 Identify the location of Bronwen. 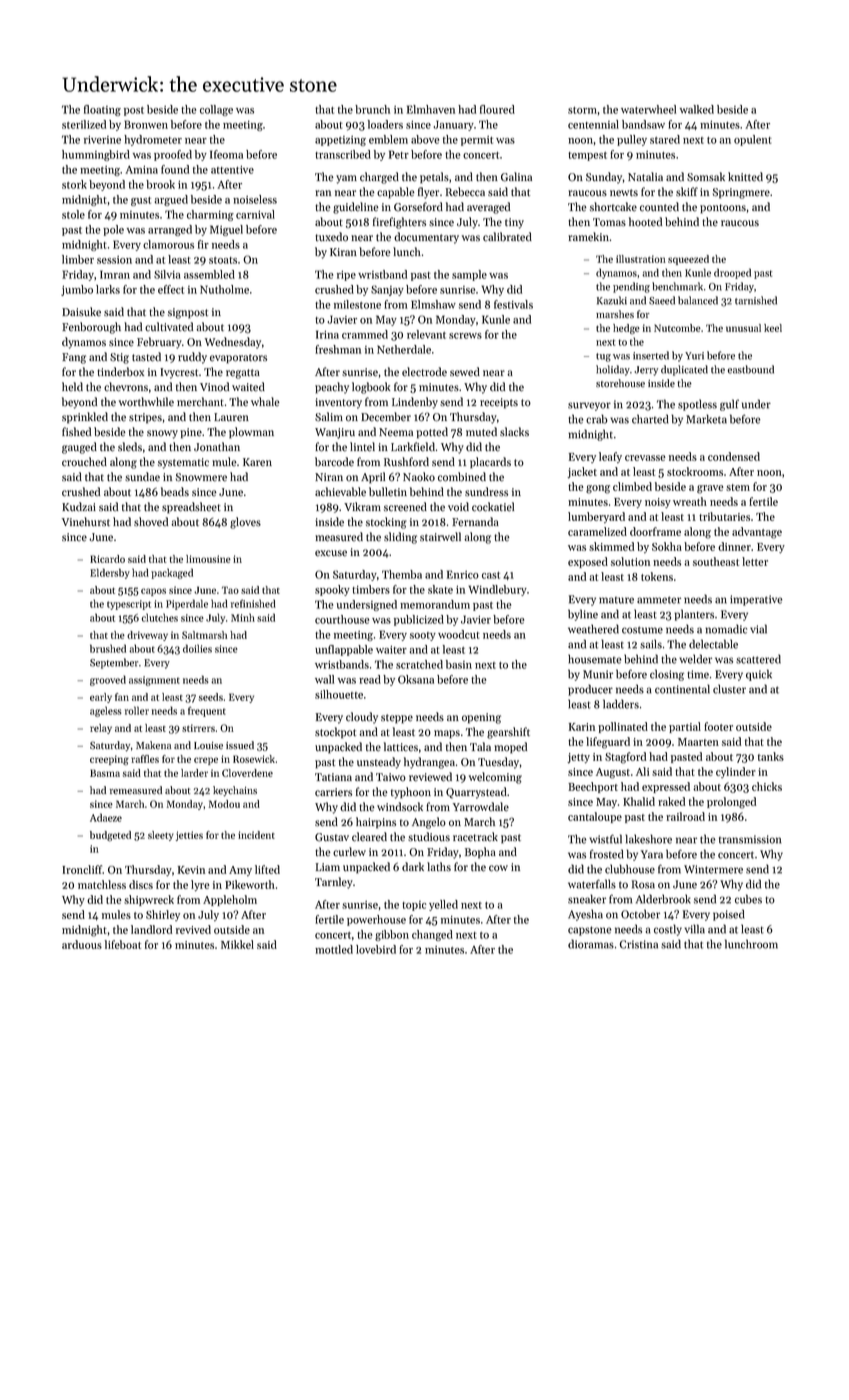
(146, 124).
